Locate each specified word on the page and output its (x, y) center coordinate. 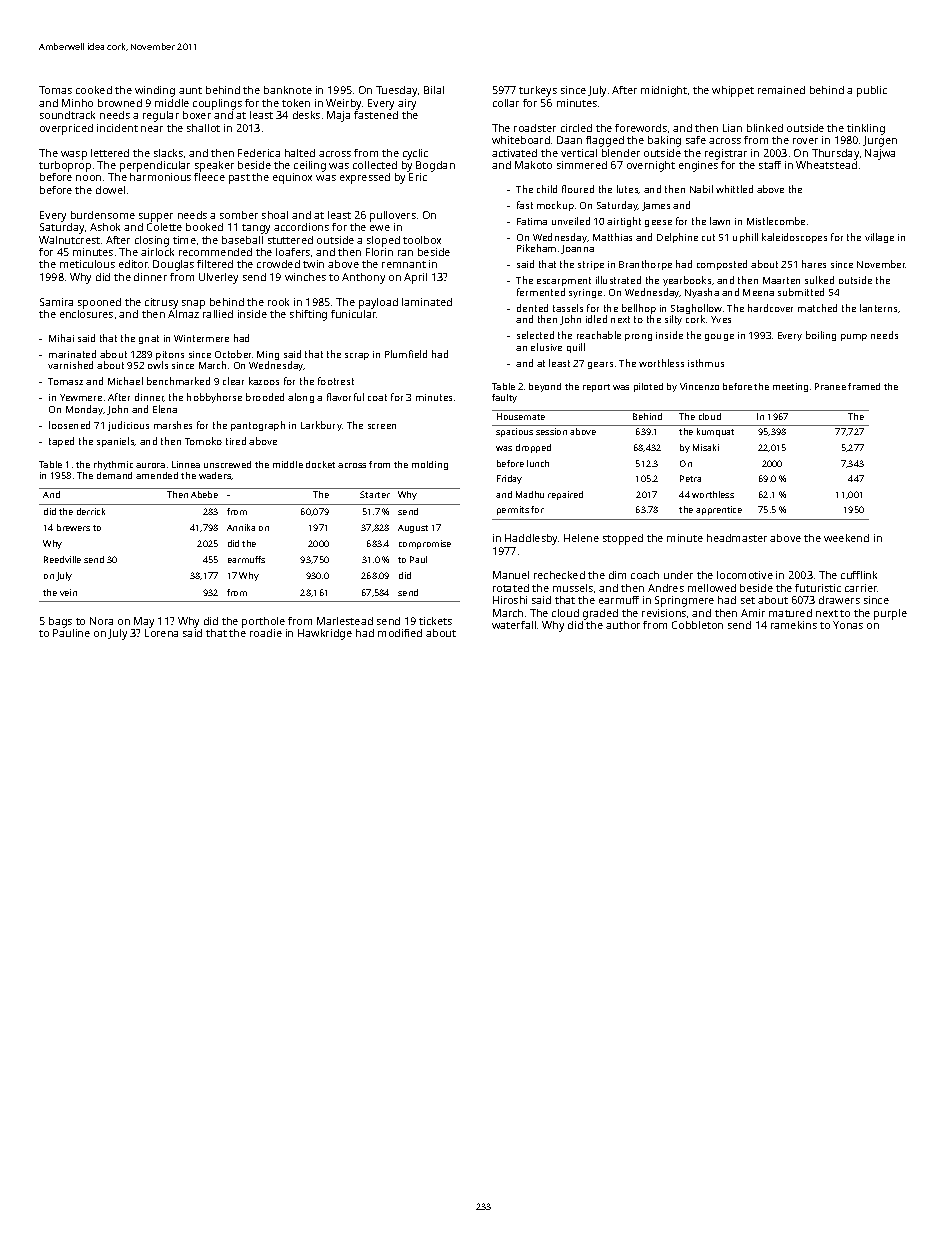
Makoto (533, 165)
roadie (266, 633)
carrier (861, 588)
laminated (427, 302)
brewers (73, 527)
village (879, 238)
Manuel (511, 575)
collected (375, 165)
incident (117, 128)
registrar (726, 154)
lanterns (879, 308)
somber (239, 215)
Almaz (183, 314)
